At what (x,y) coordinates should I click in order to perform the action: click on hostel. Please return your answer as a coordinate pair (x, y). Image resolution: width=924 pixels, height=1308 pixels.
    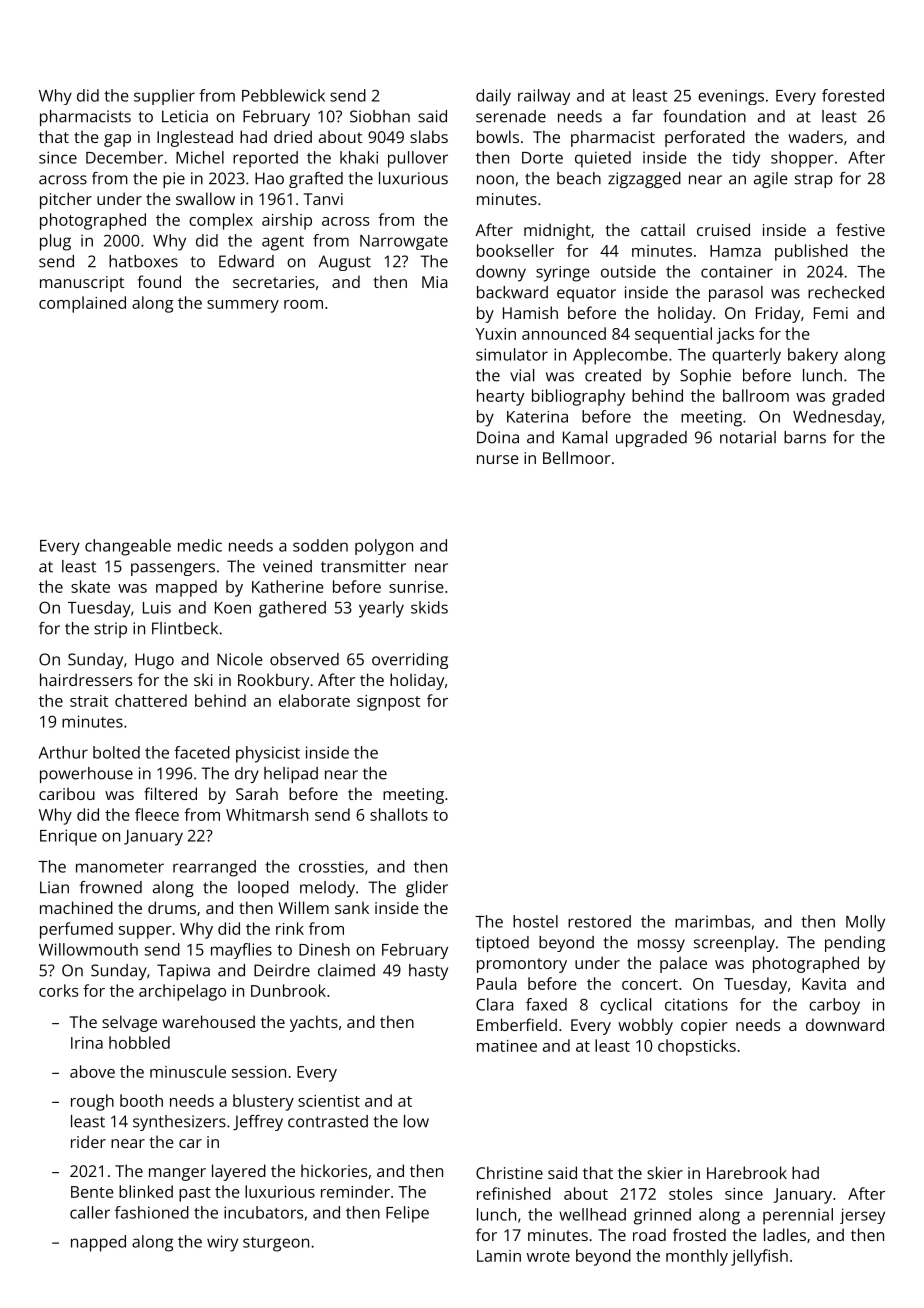
    Looking at the image, I should click on (535, 921).
